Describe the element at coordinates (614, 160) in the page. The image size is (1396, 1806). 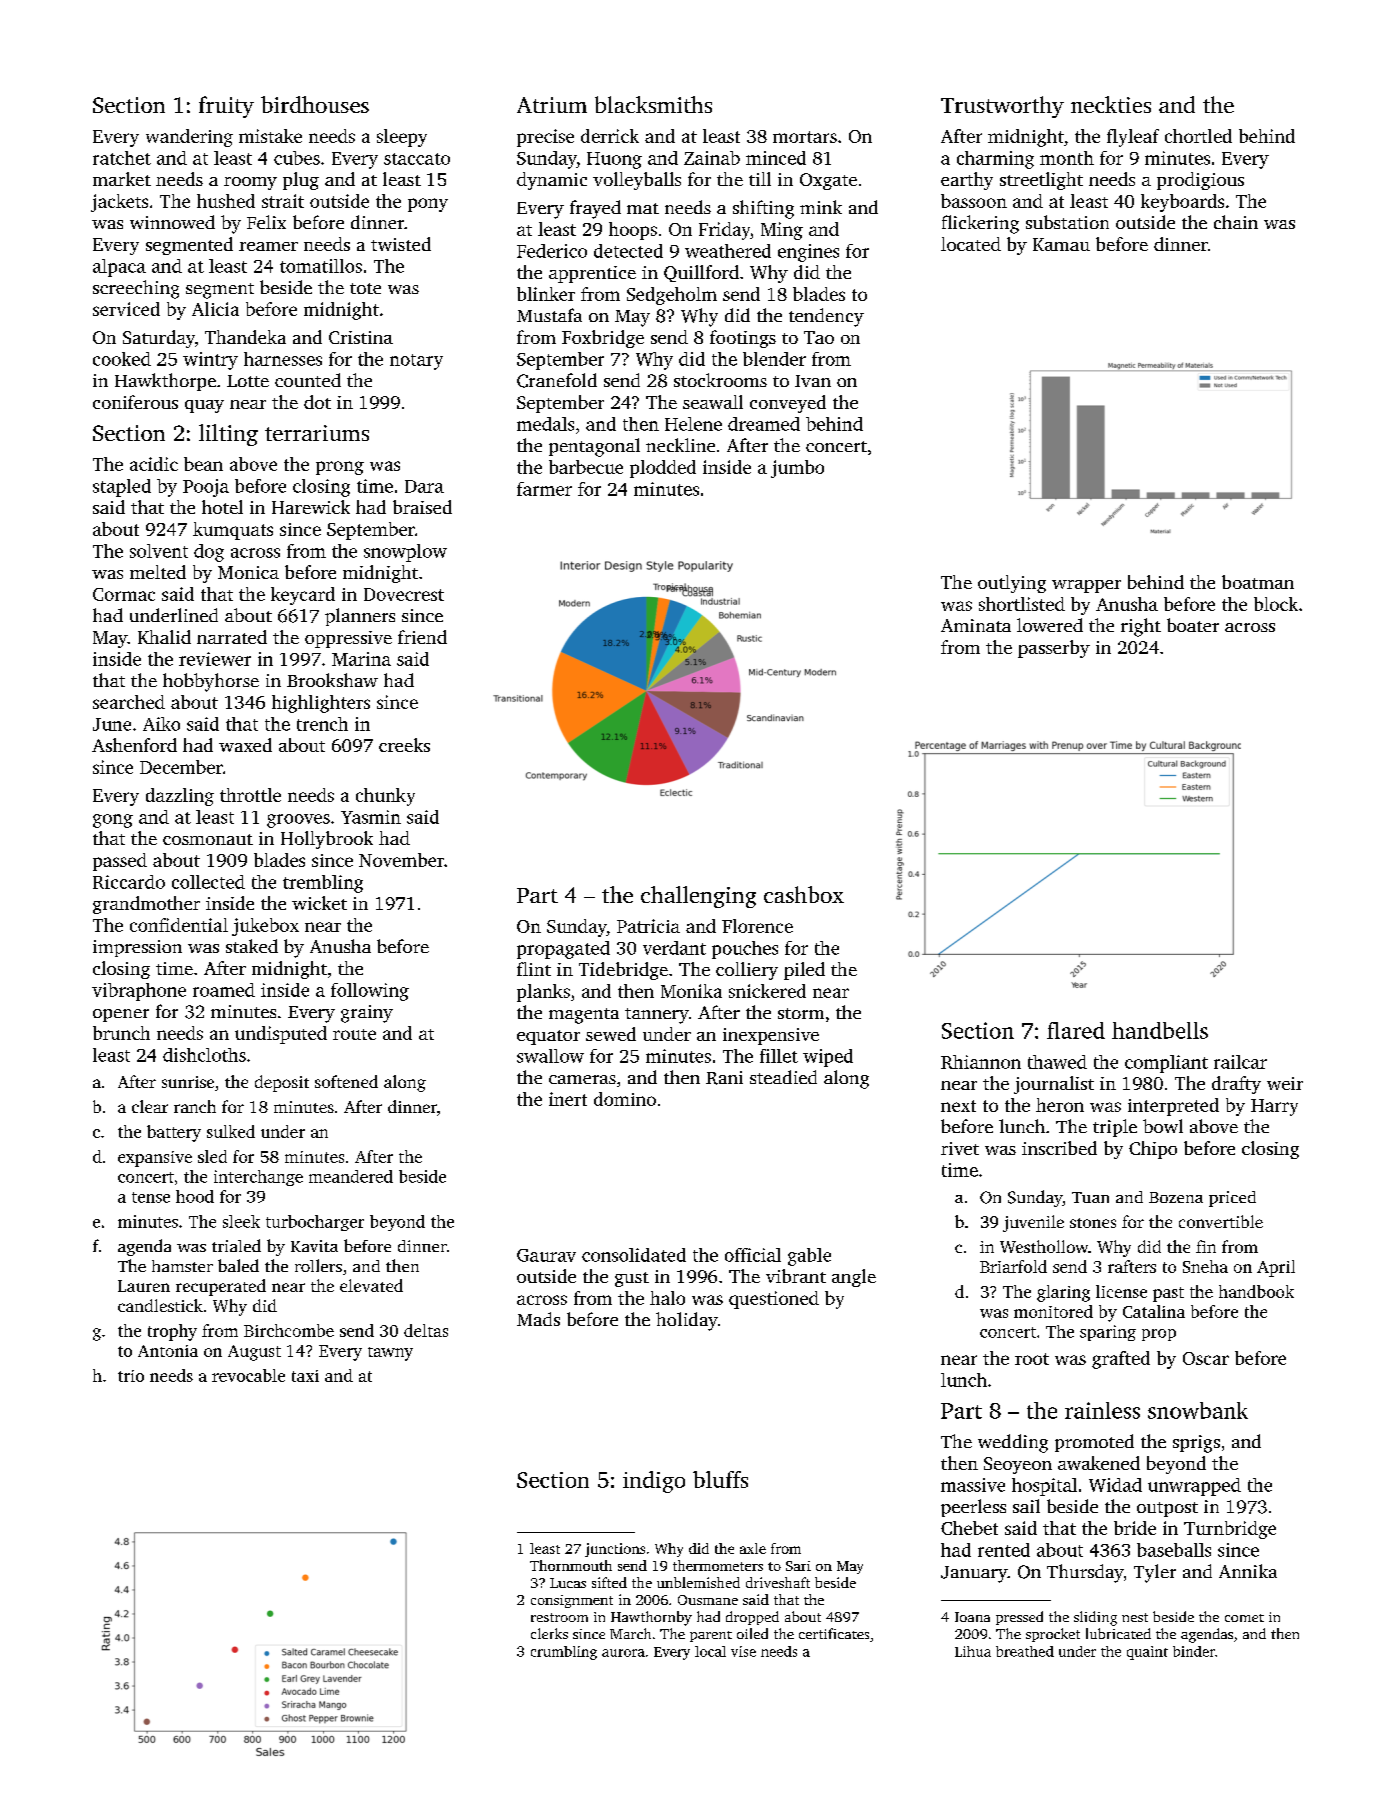
I see `Huong` at that location.
